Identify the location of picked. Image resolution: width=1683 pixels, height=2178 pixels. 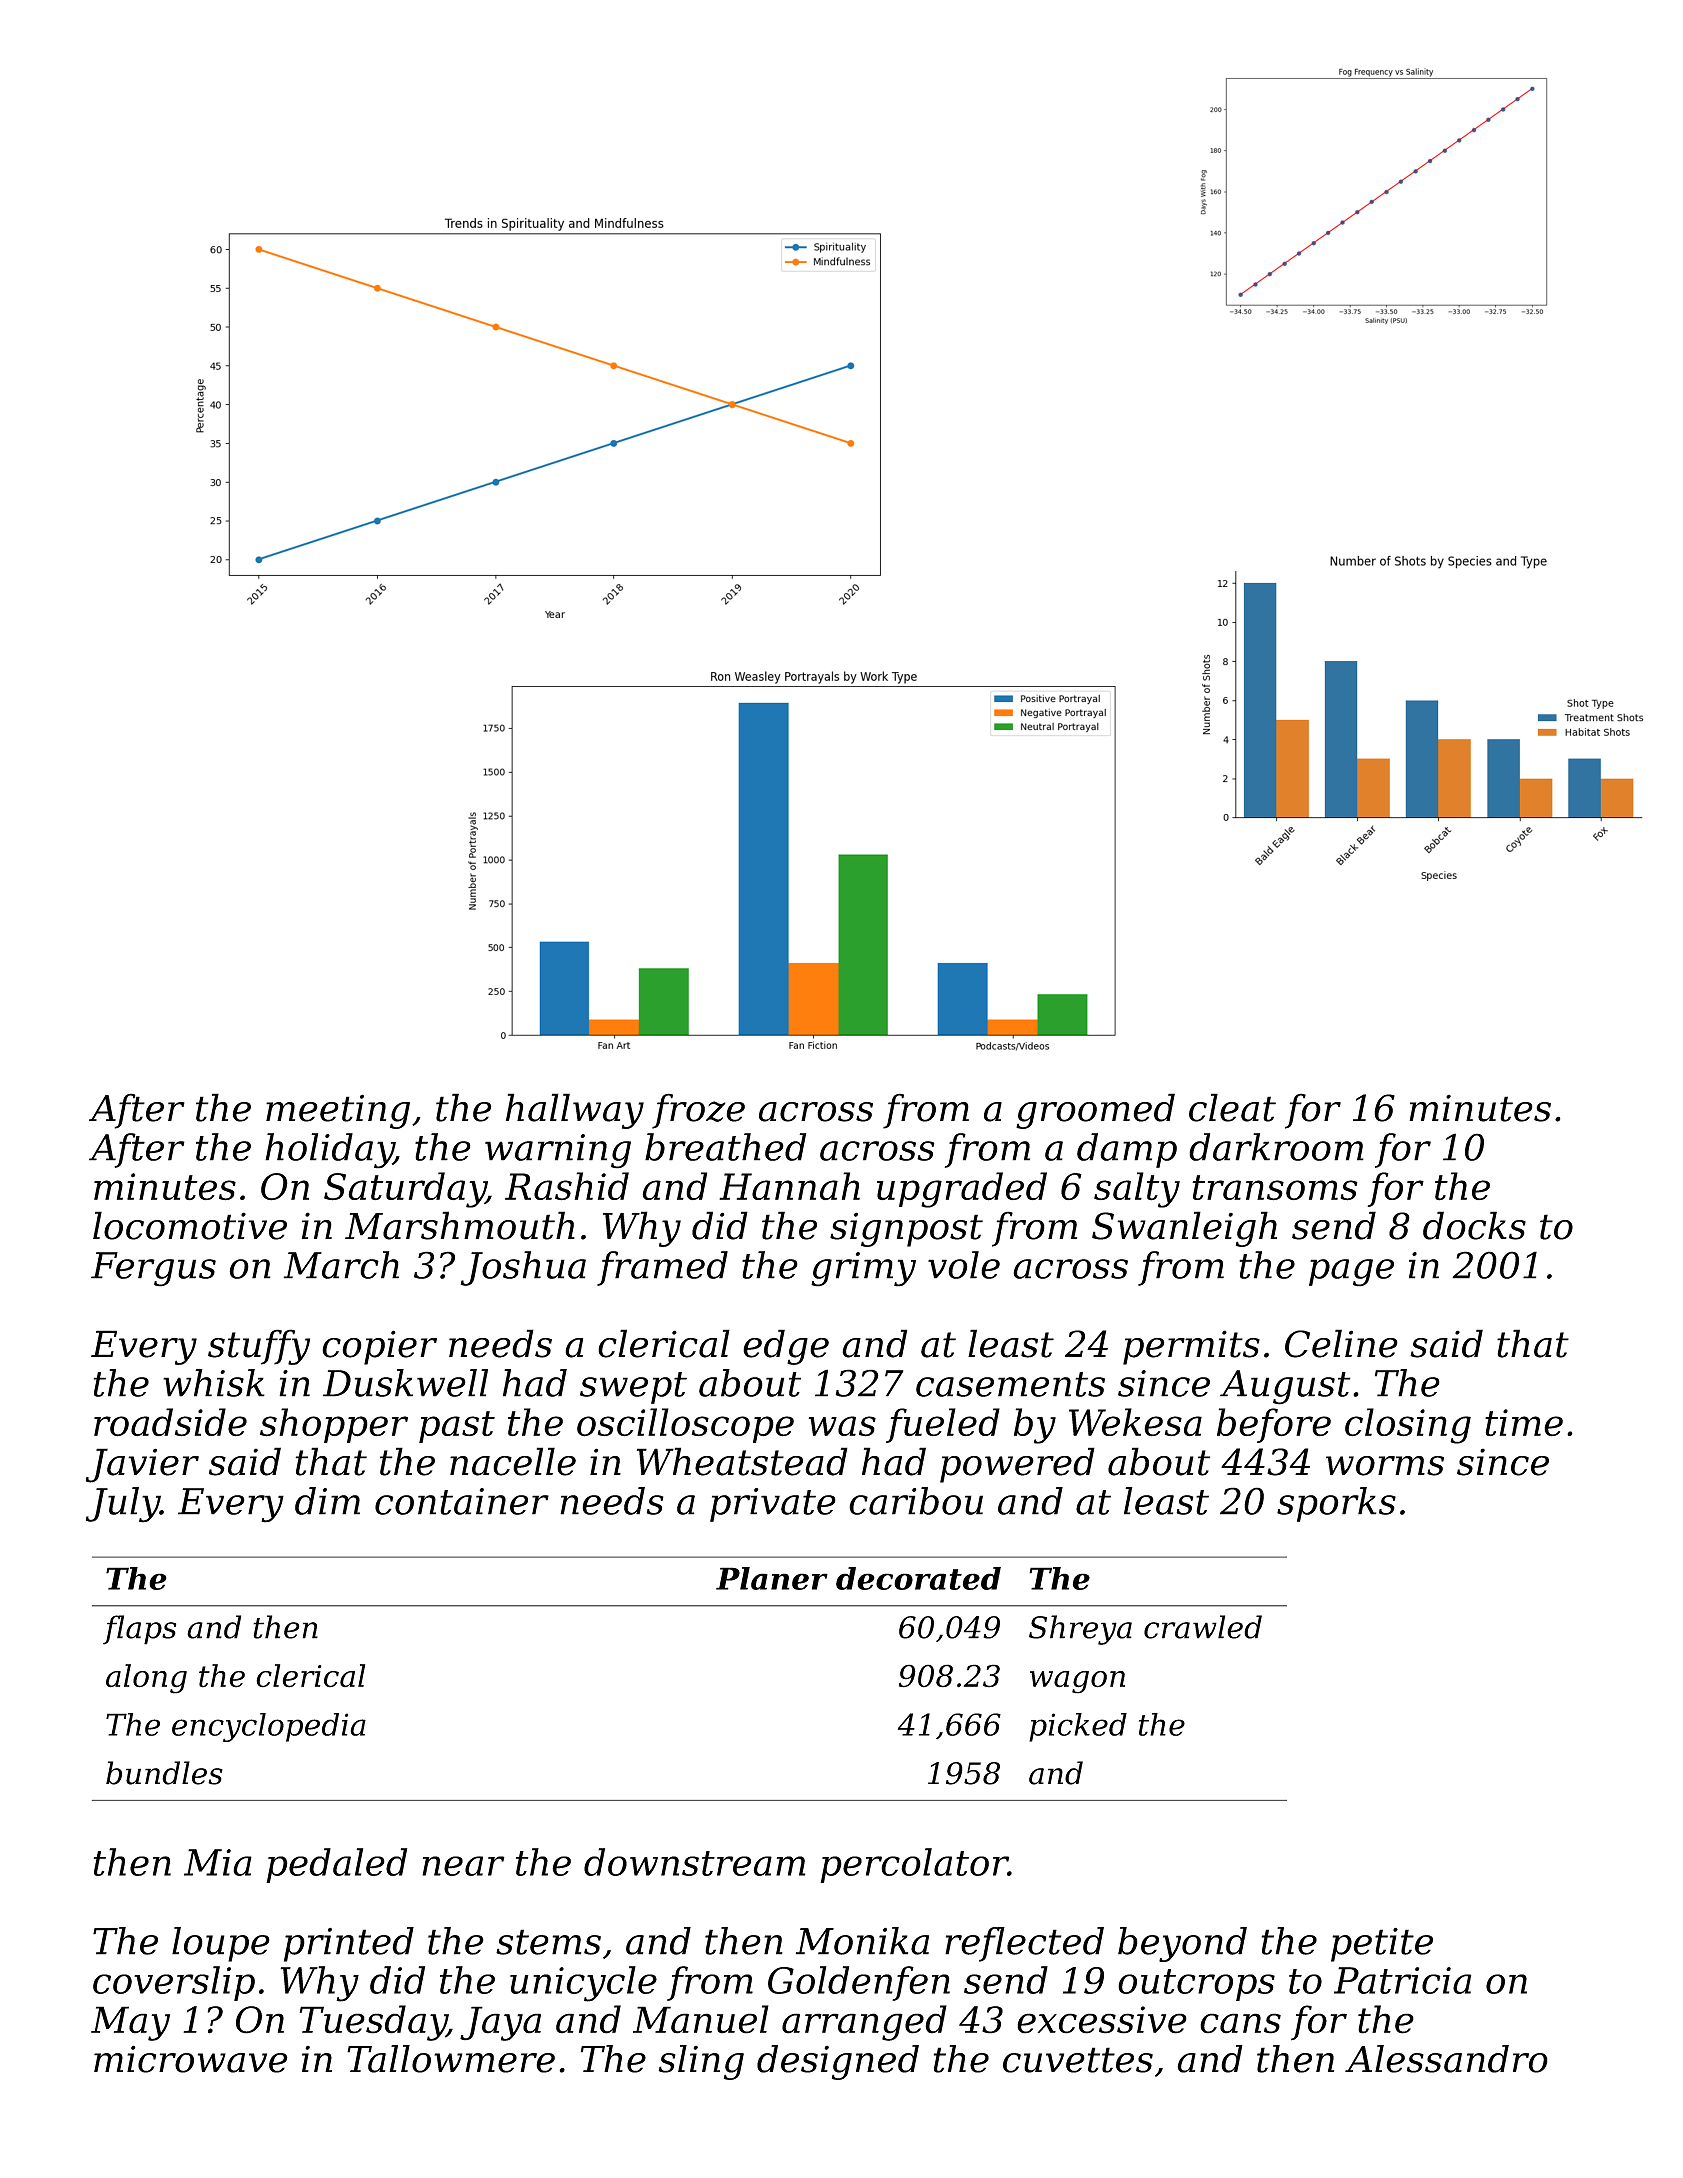
(1078, 1727).
